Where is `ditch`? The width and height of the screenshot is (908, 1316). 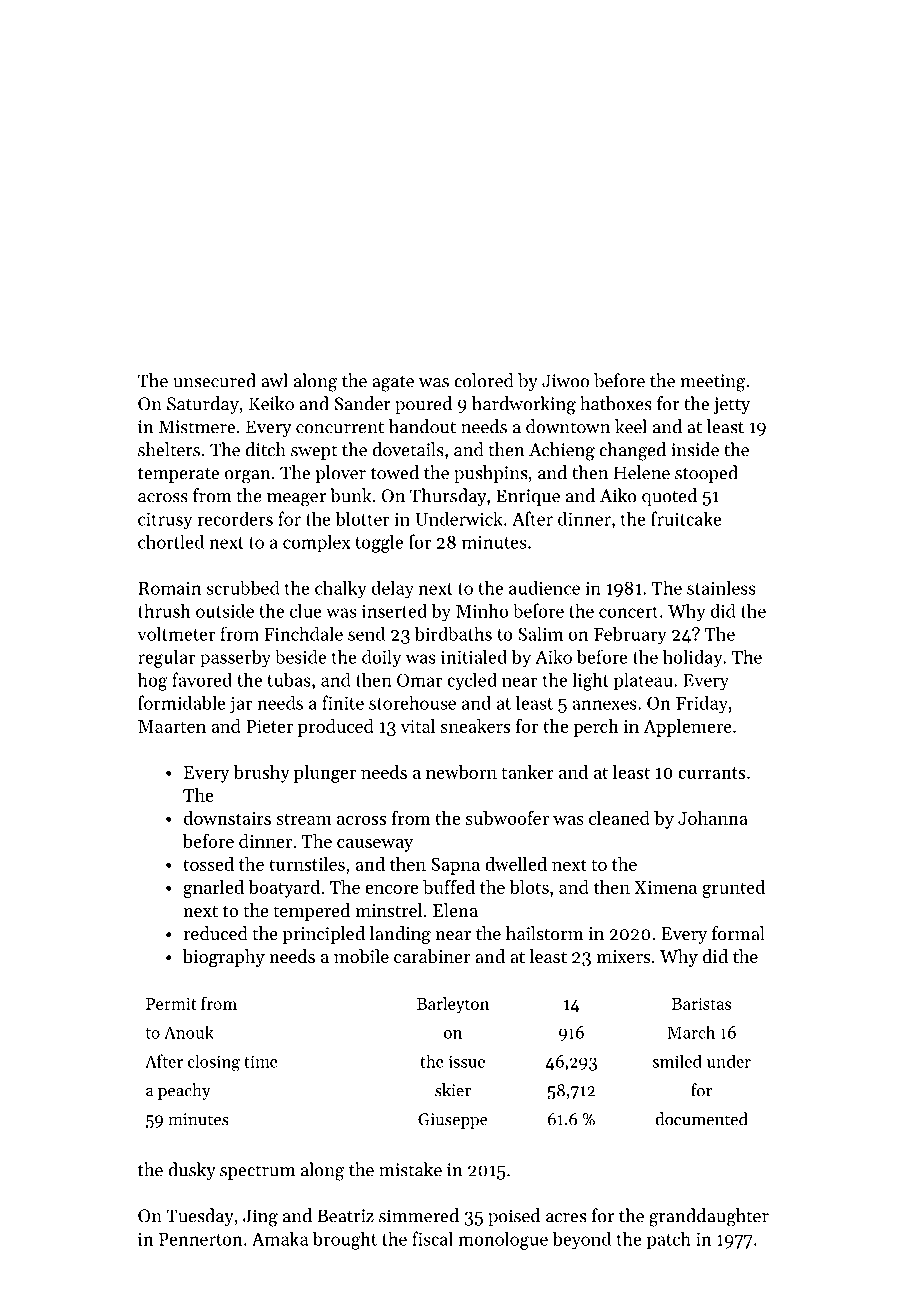
ditch is located at coordinates (266, 449).
